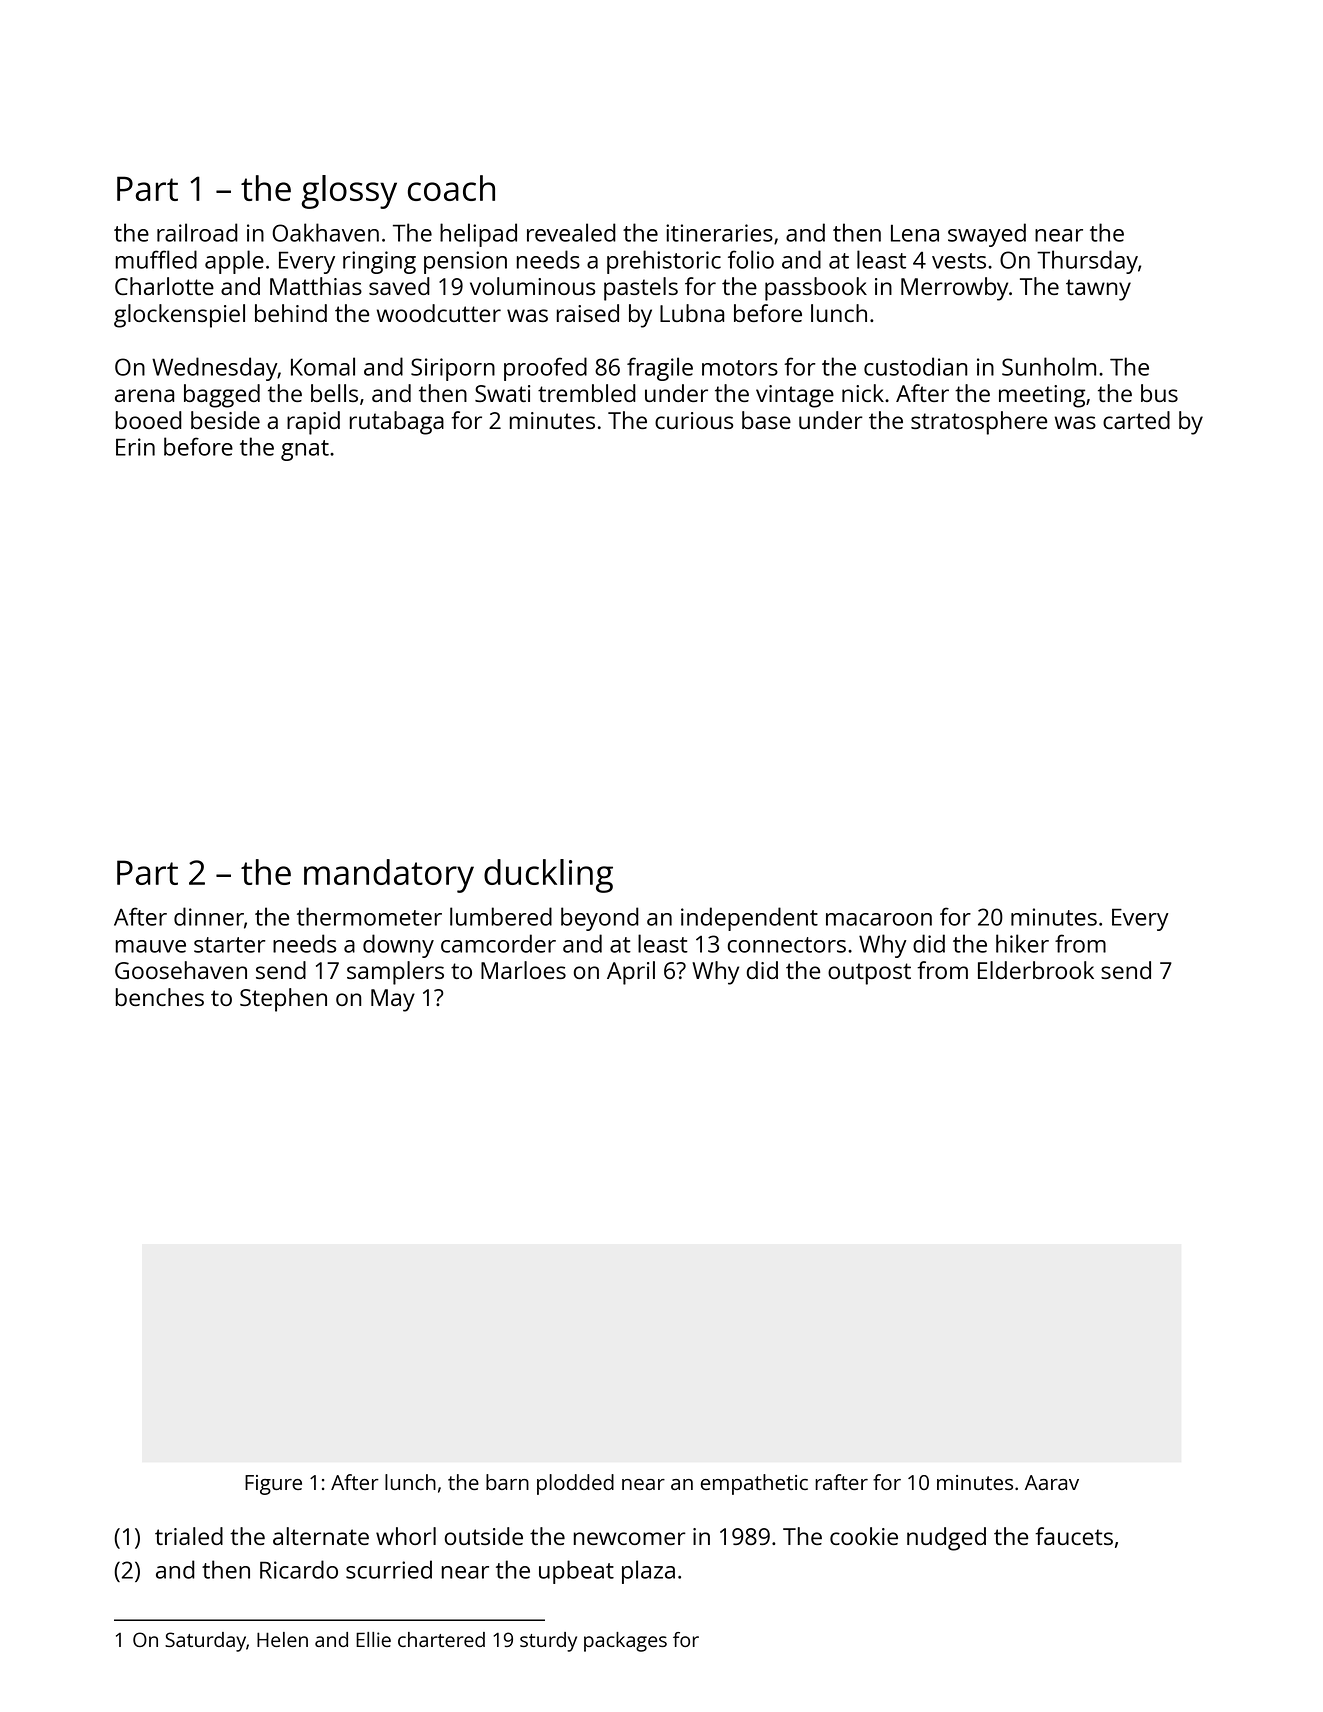  I want to click on packages, so click(625, 1642).
